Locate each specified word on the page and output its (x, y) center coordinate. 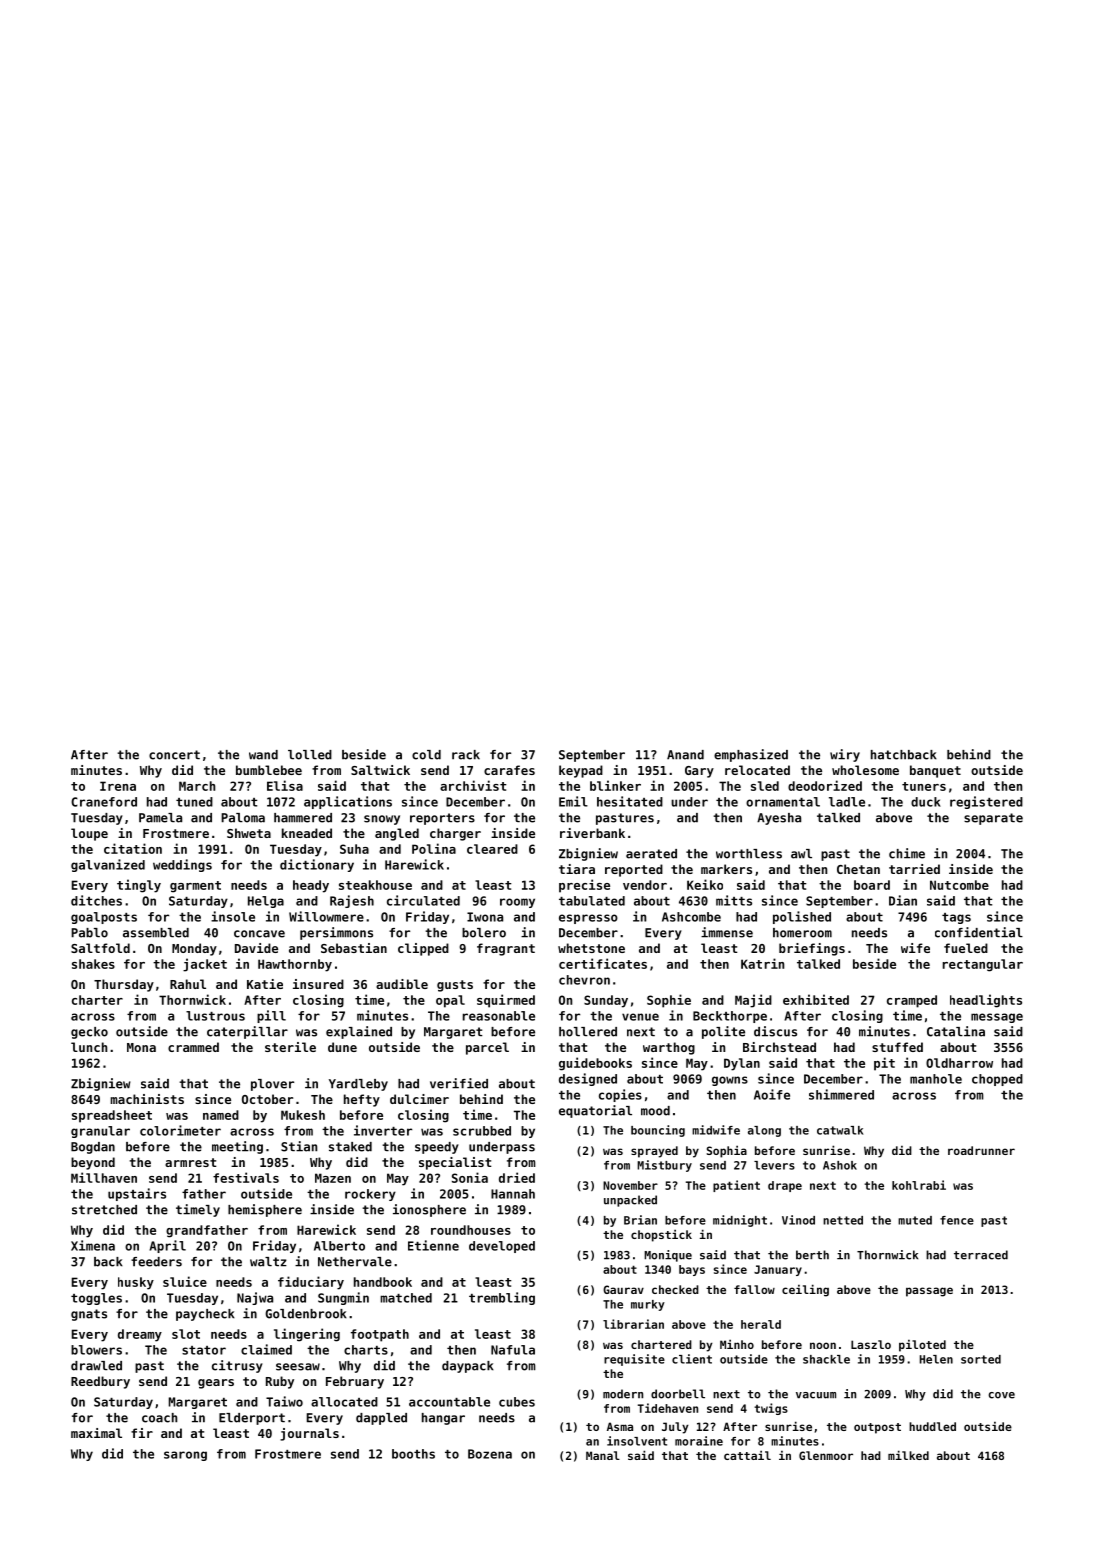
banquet (935, 771)
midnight (740, 1221)
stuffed (897, 1047)
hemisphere (265, 1210)
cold (426, 755)
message (997, 1018)
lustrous (215, 1016)
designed (588, 1079)
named (221, 1115)
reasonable (499, 1016)
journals (309, 1434)
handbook (383, 1282)
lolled (310, 755)
